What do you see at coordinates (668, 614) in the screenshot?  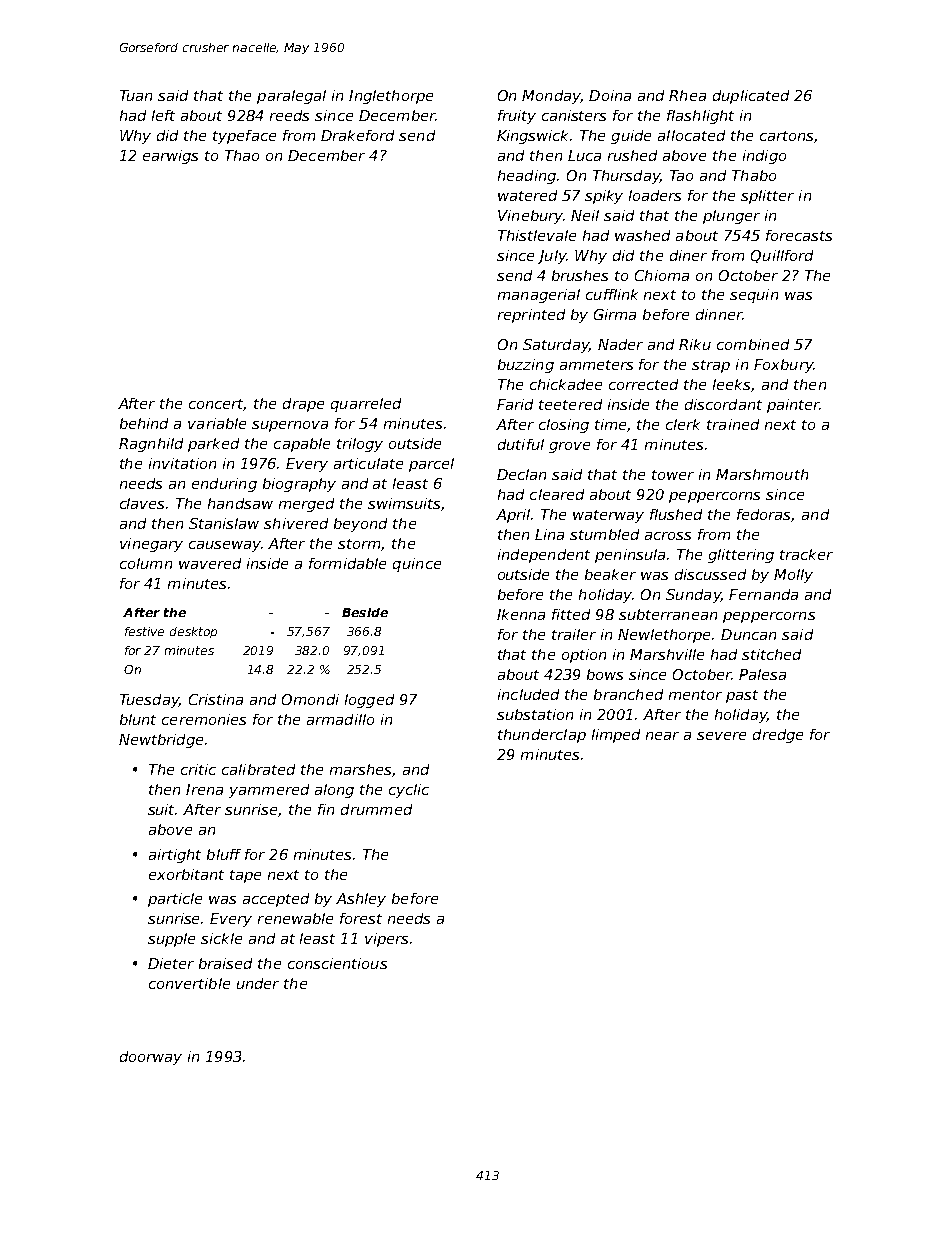 I see `subterranean` at bounding box center [668, 614].
